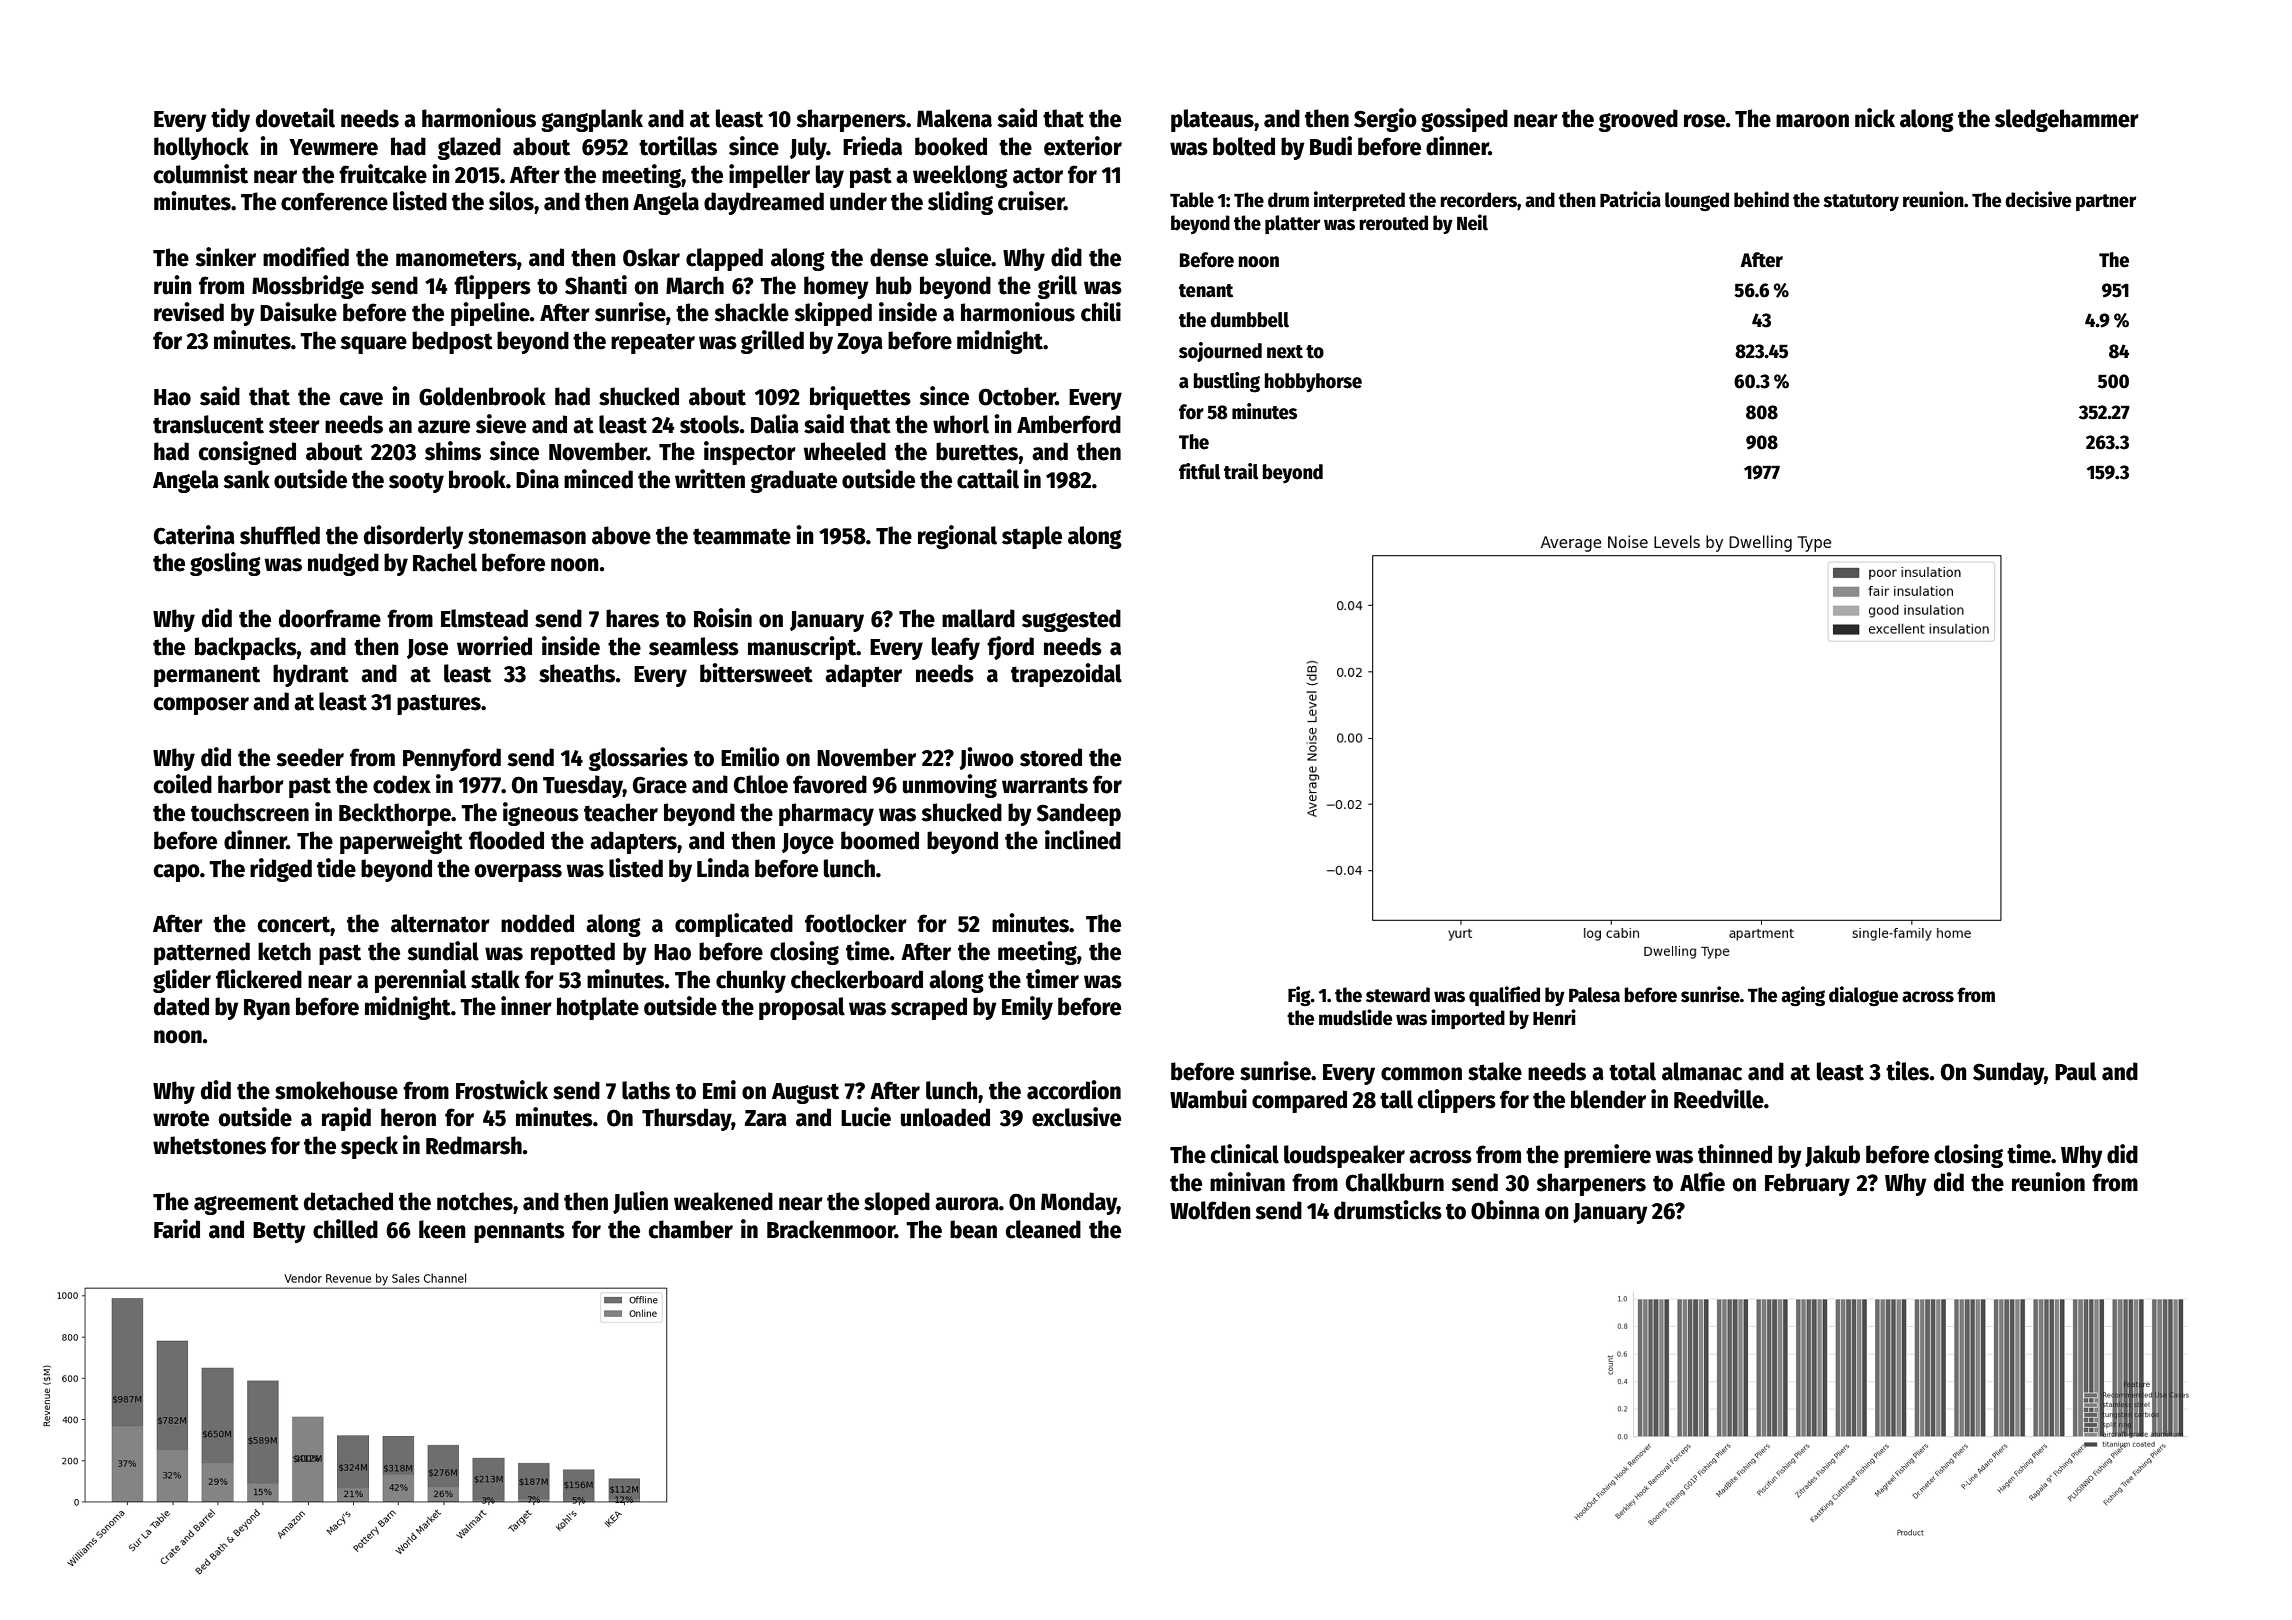 The width and height of the image is (2292, 1620). Describe the element at coordinates (2075, 1071) in the image. I see `Paul` at that location.
